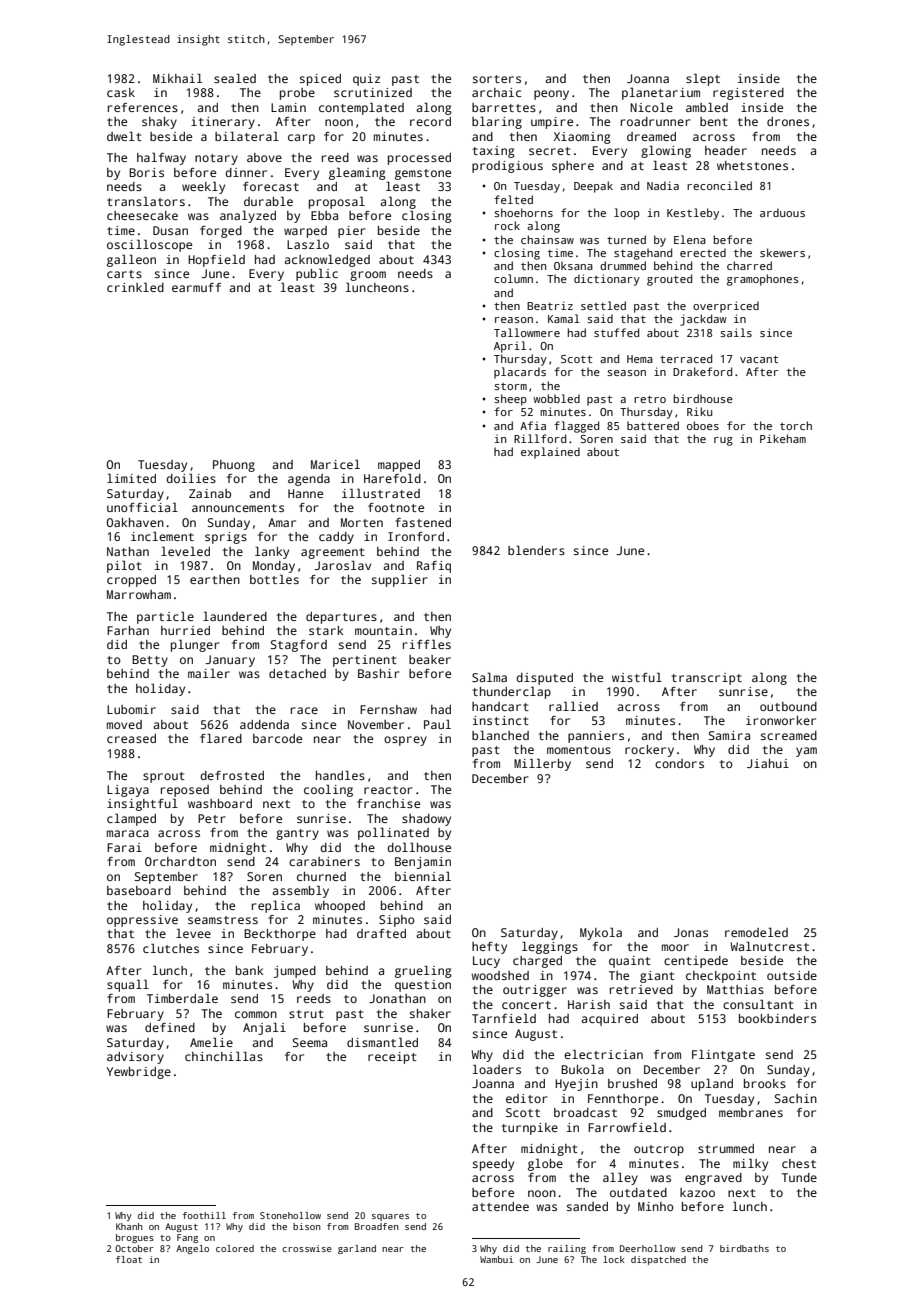  I want to click on yam, so click(806, 752).
